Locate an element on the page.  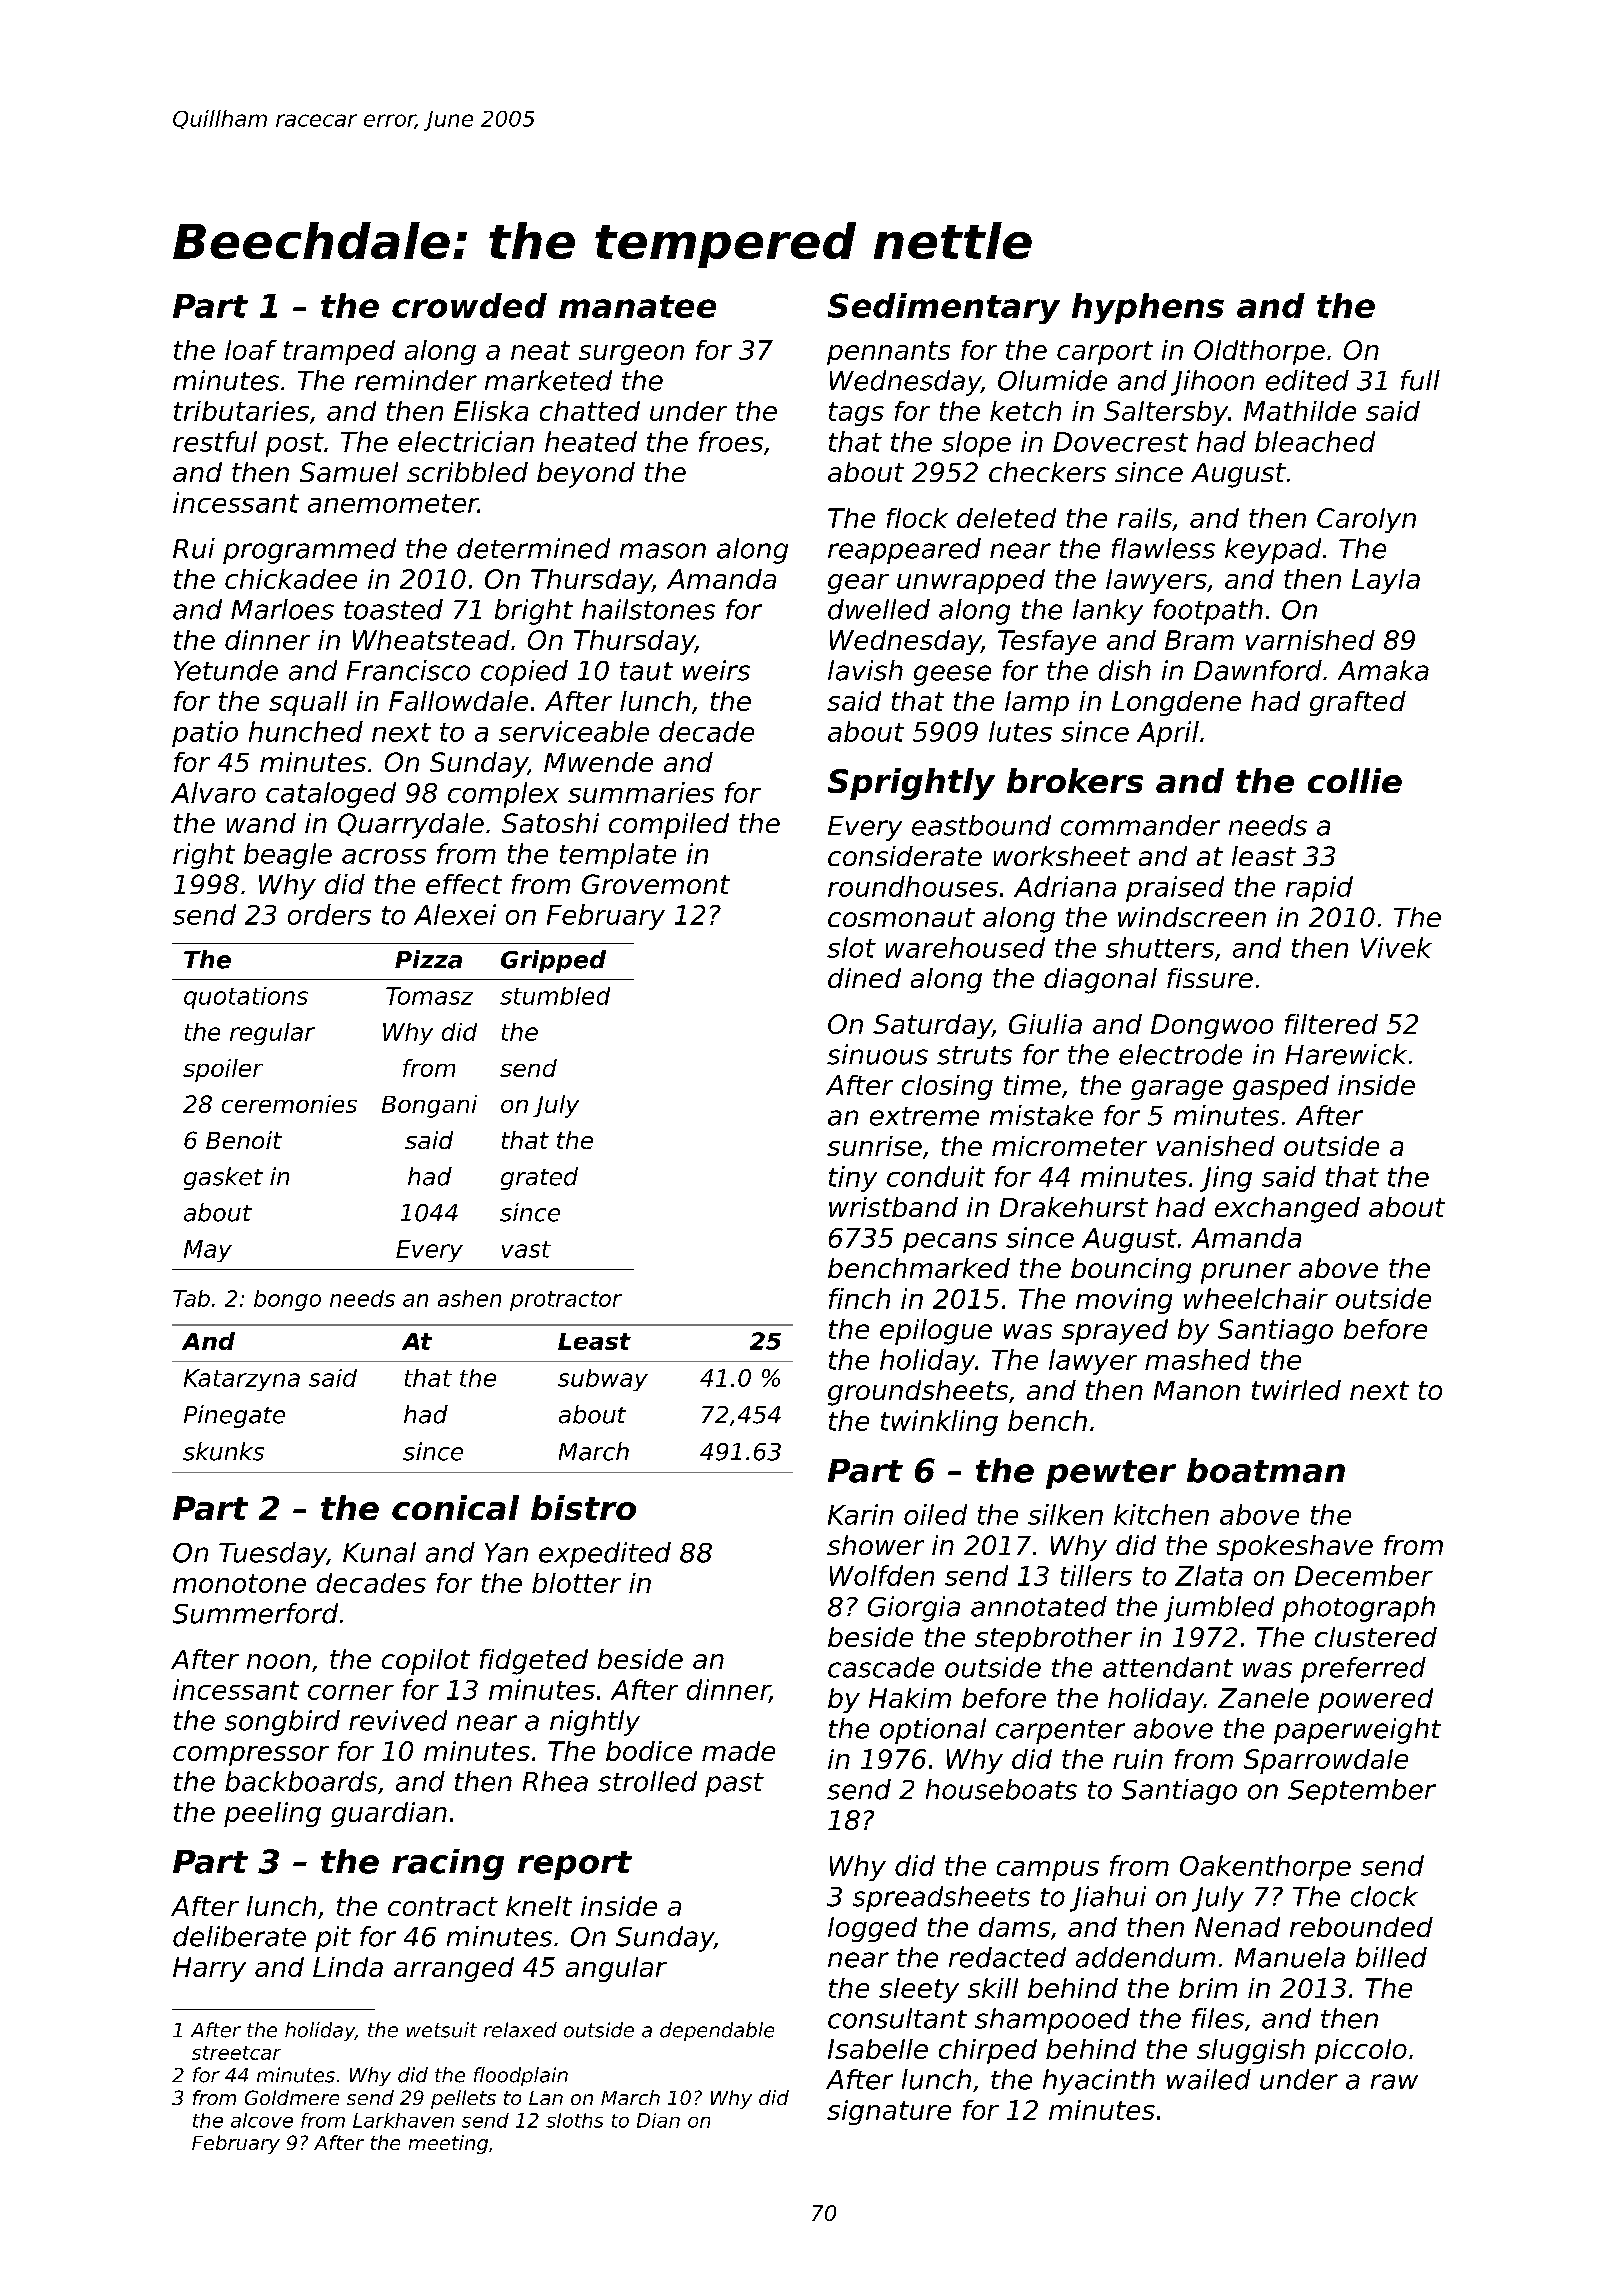
manatee is located at coordinates (637, 306).
